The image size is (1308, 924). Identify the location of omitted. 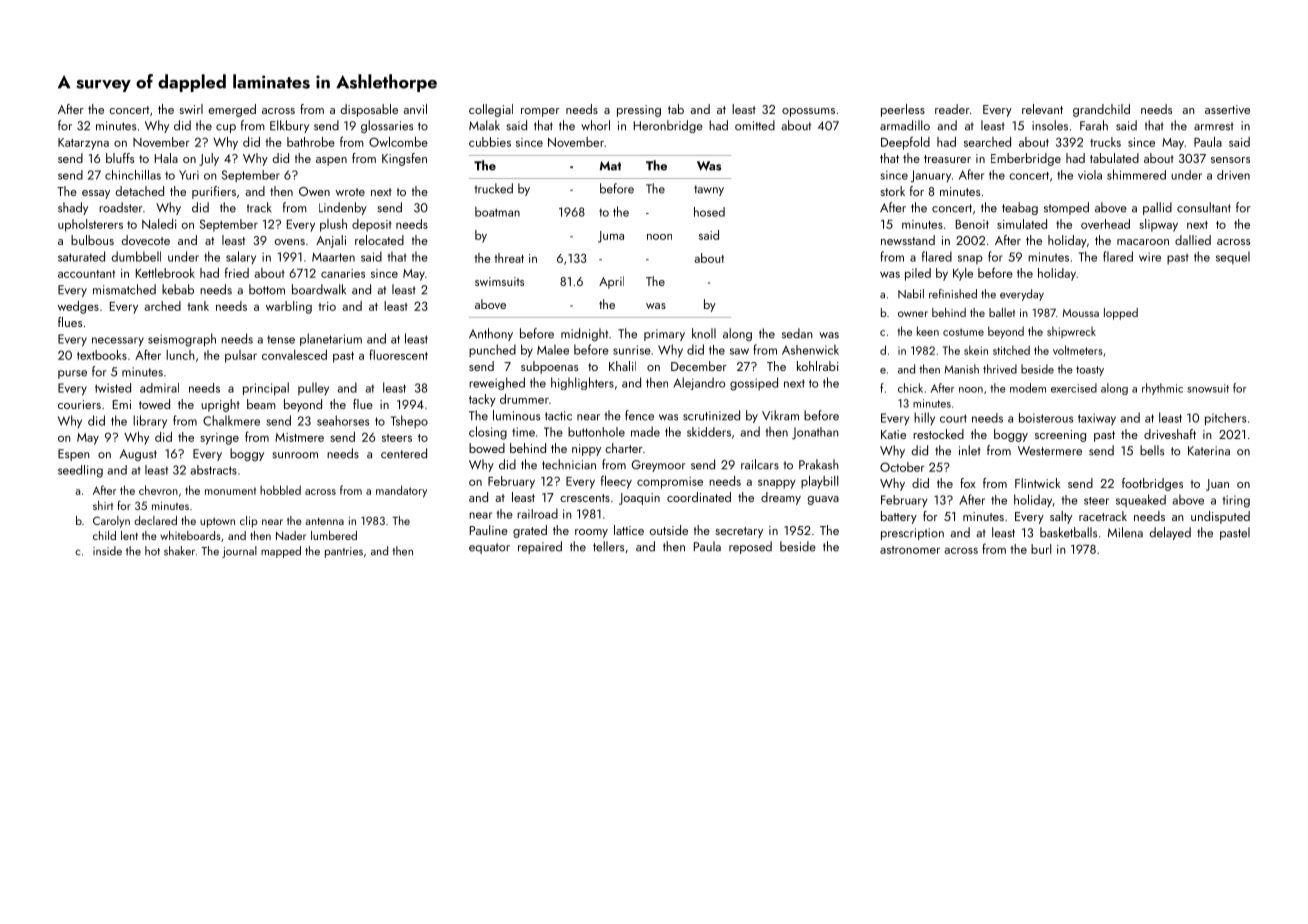
(755, 125).
